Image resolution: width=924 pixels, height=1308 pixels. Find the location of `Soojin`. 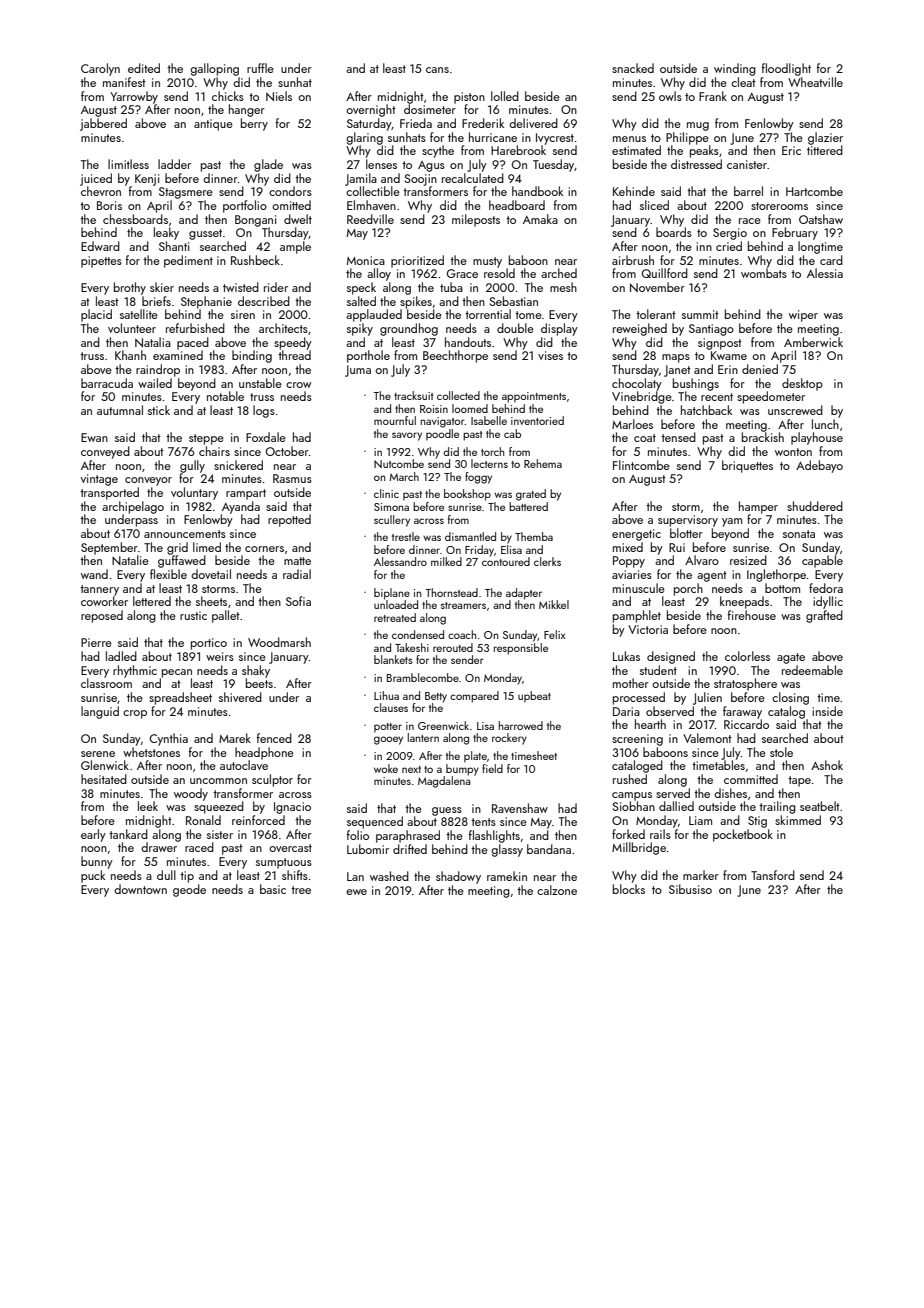

Soojin is located at coordinates (421, 180).
